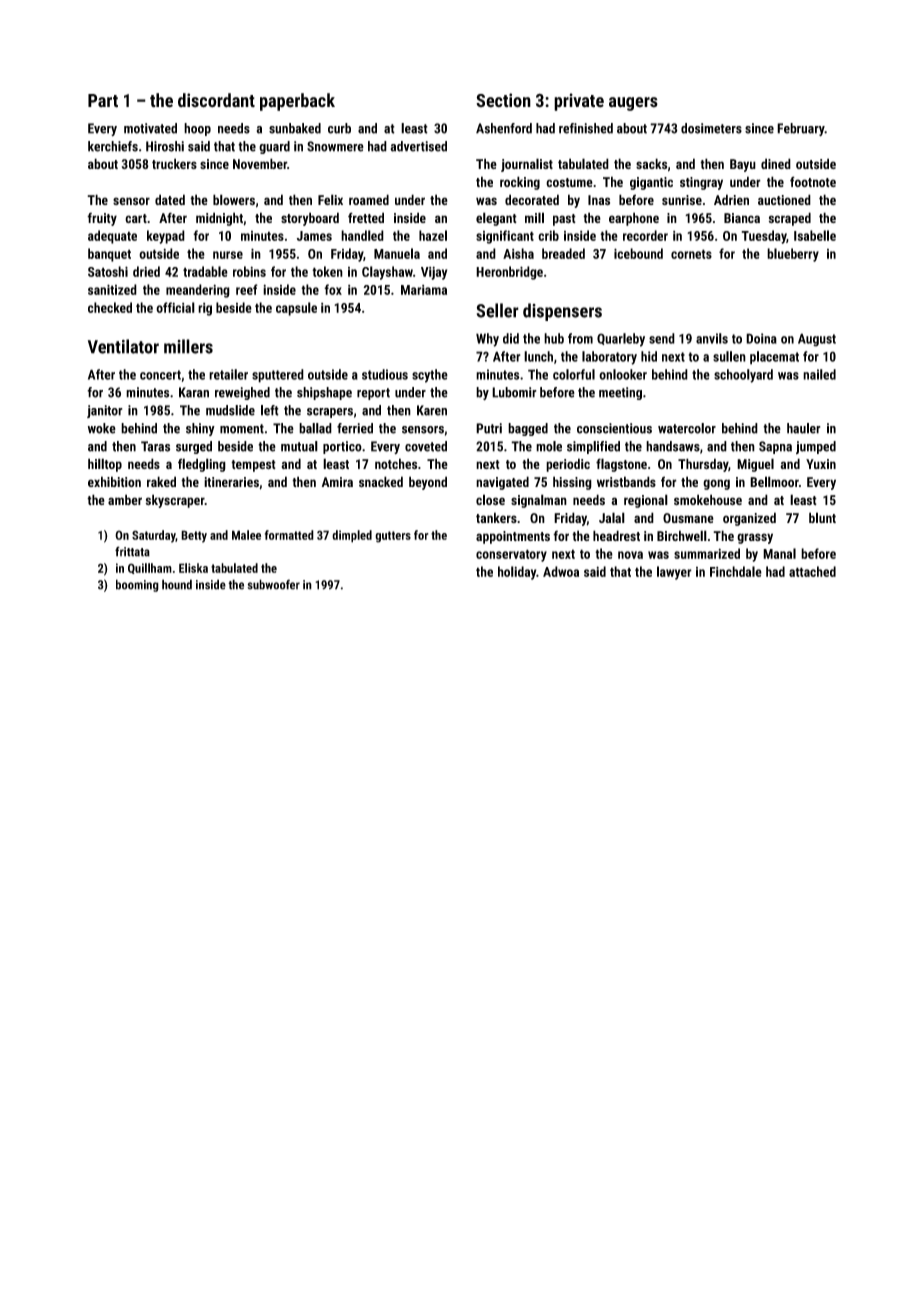  Describe the element at coordinates (496, 517) in the document. I see `tankers` at that location.
